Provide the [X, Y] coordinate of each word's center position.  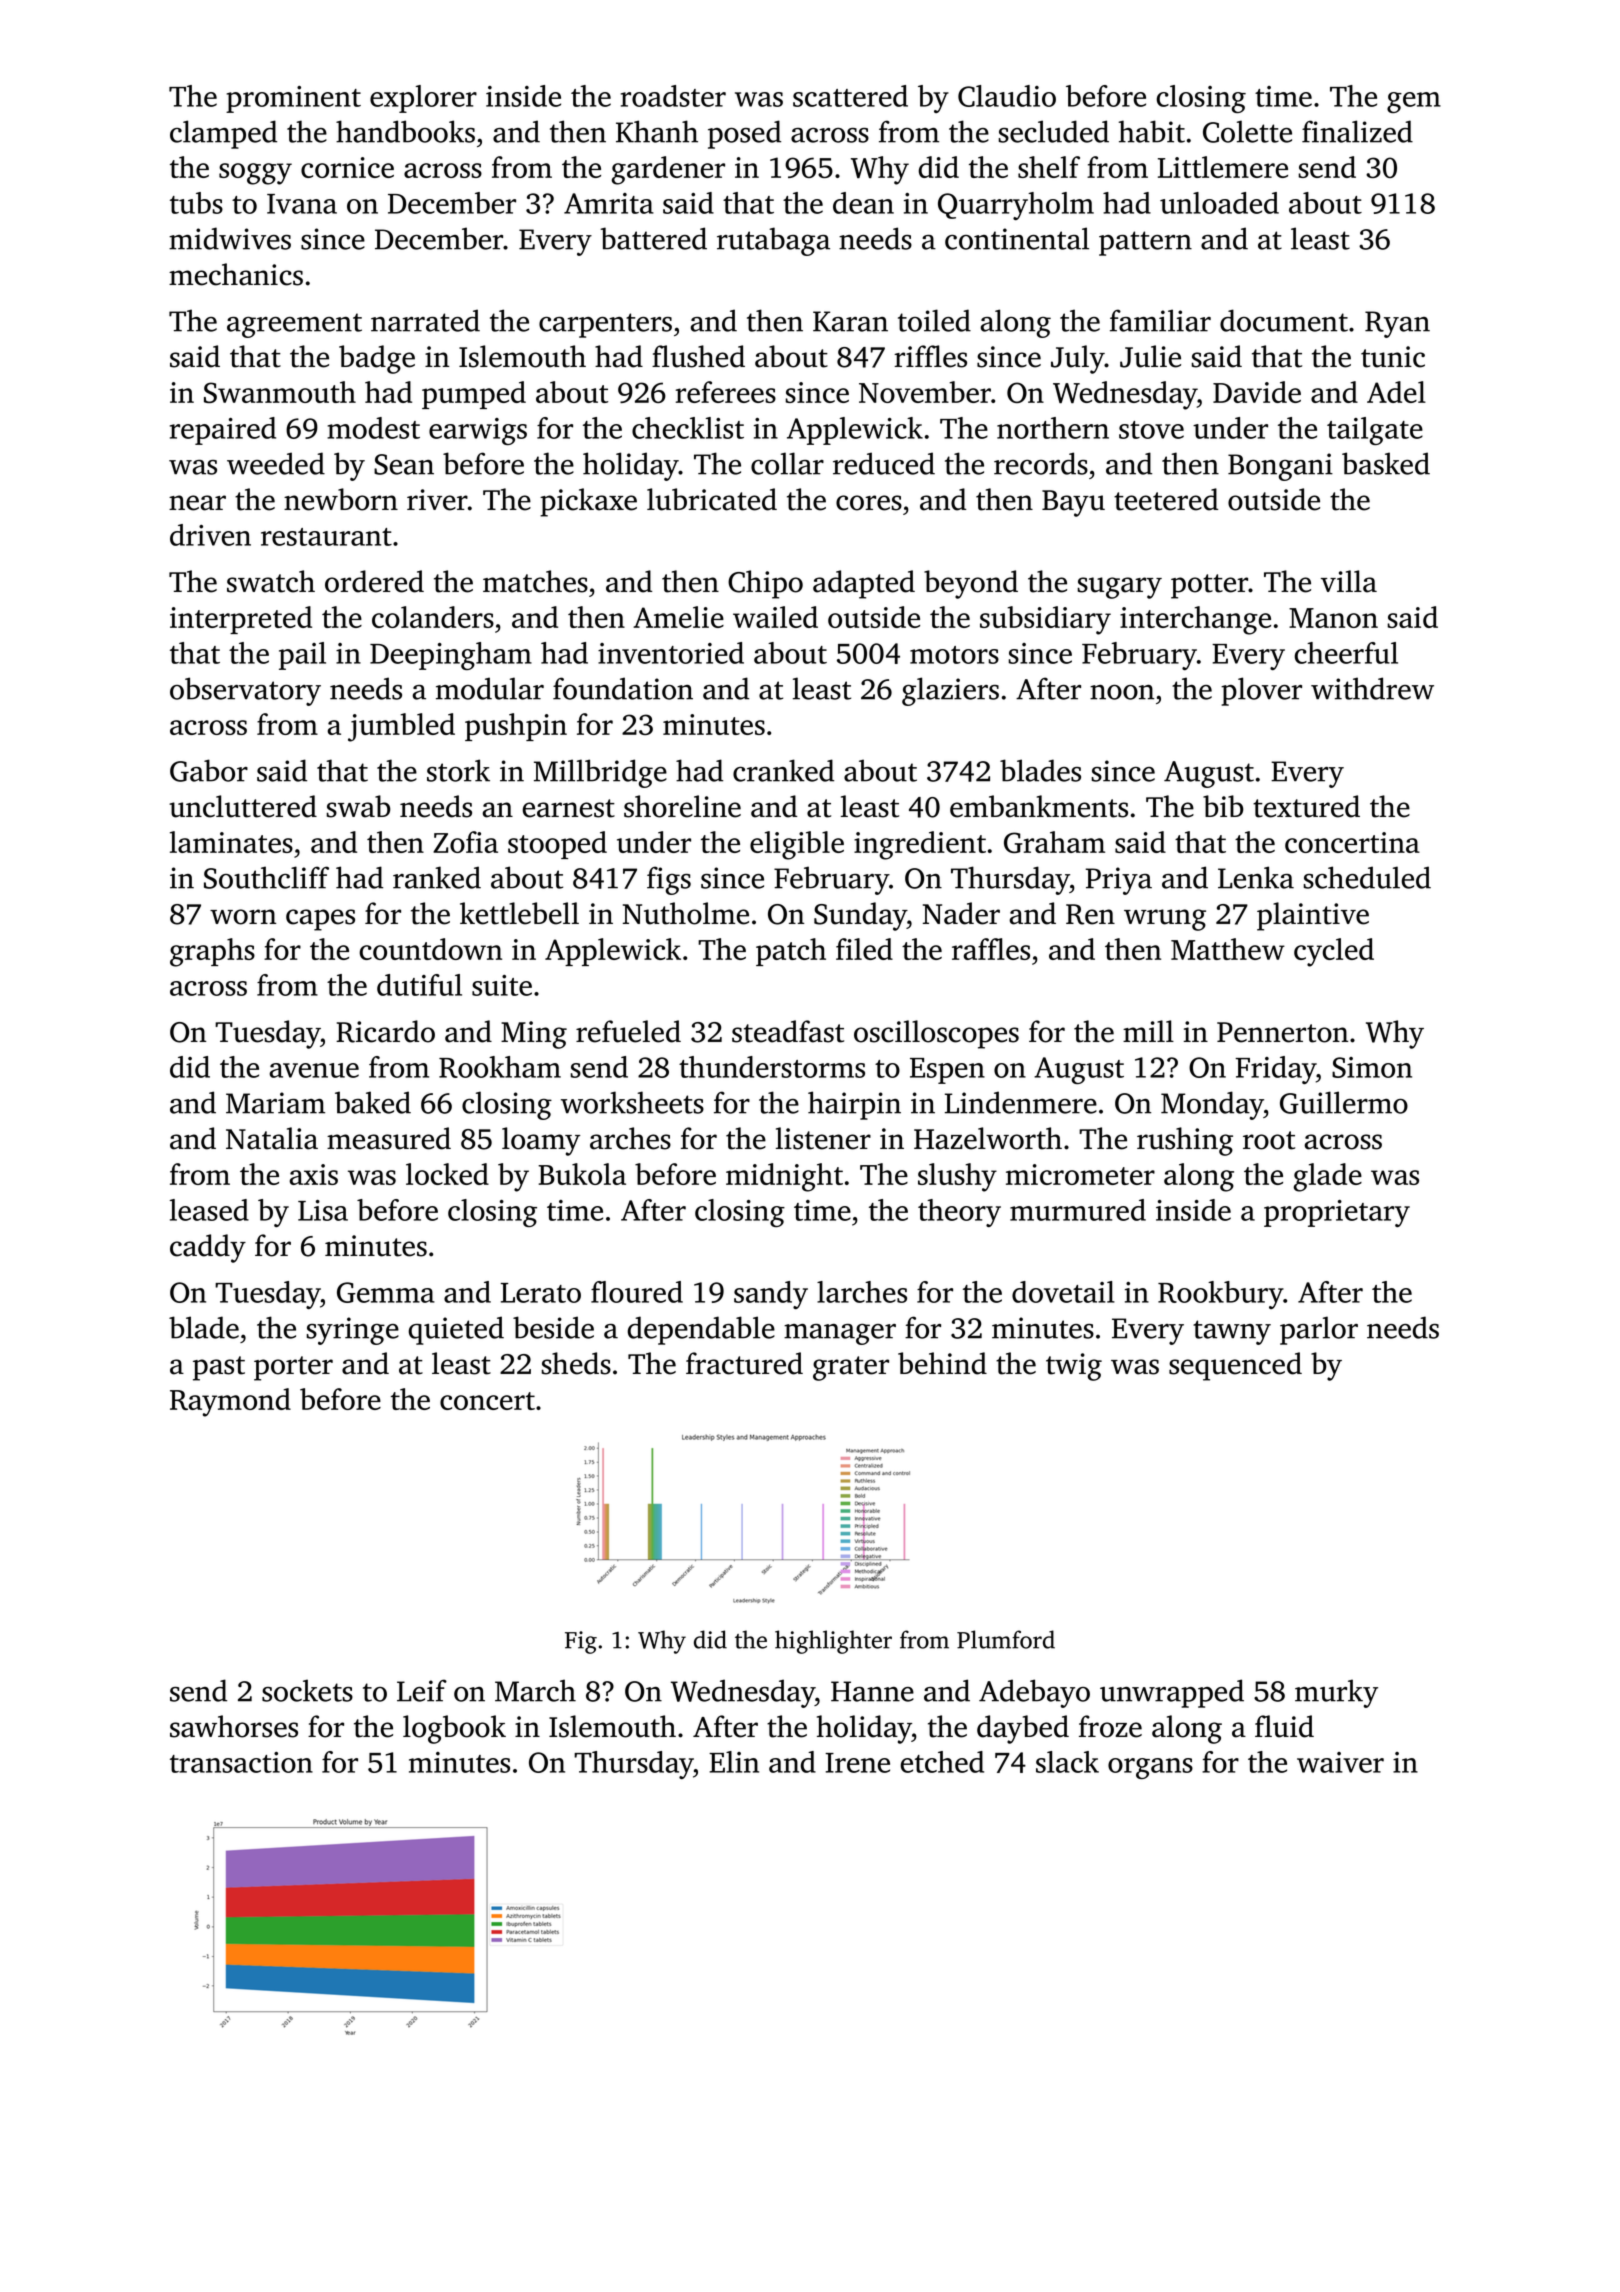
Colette [1247, 131]
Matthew [1228, 949]
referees [725, 392]
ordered [374, 581]
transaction [241, 1762]
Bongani [1280, 467]
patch [791, 952]
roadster [673, 96]
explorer [423, 99]
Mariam [275, 1103]
